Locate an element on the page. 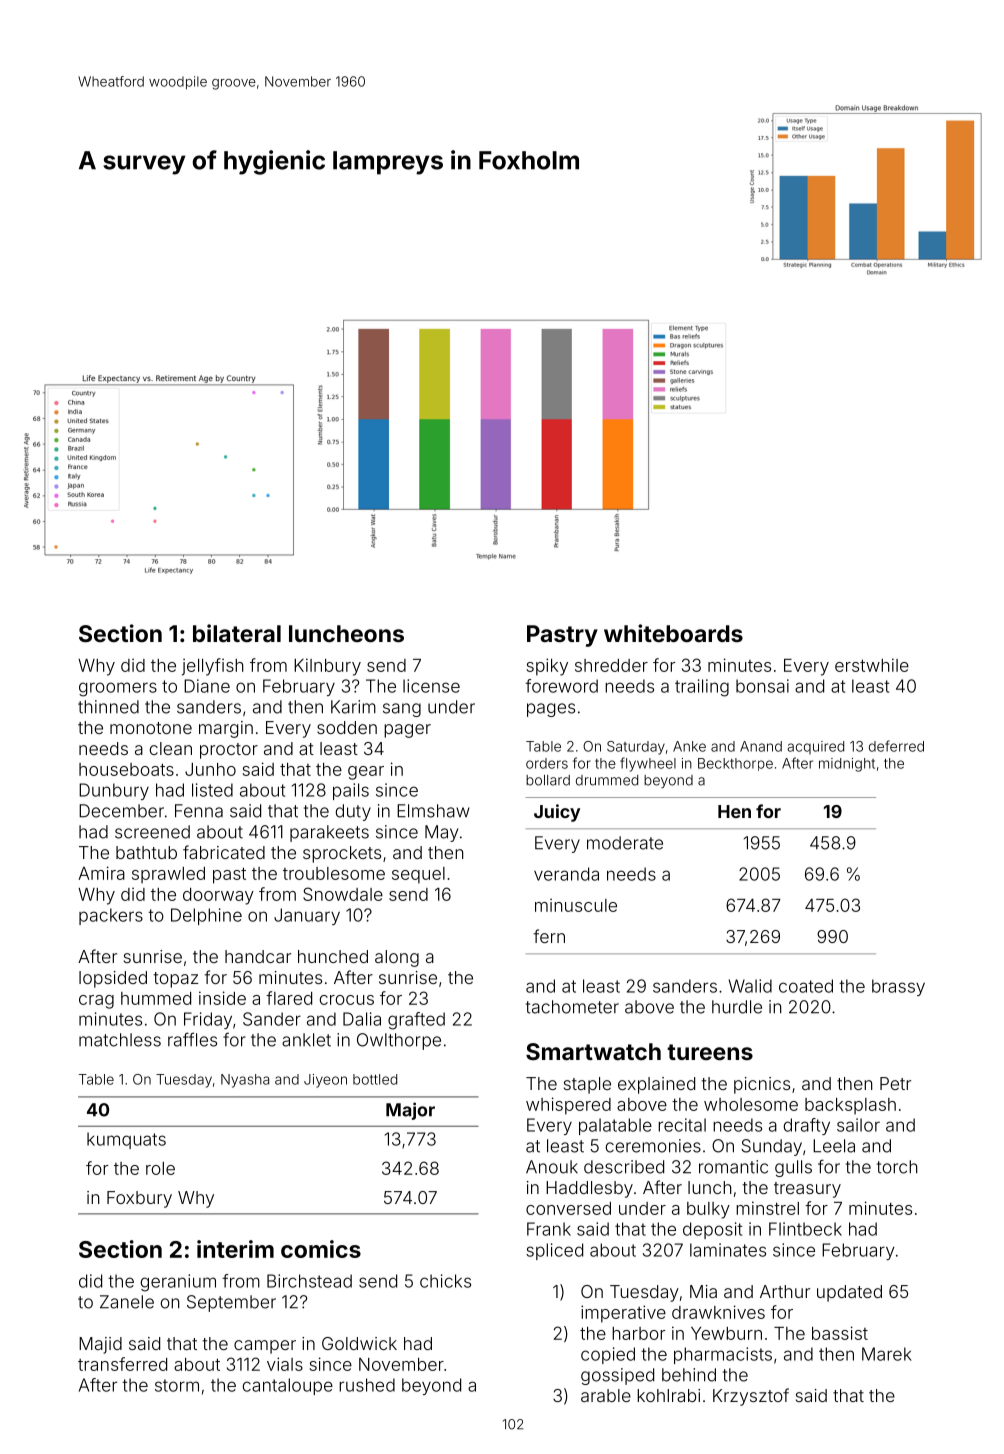 This document has width=1004, height=1454. packers is located at coordinates (111, 916).
